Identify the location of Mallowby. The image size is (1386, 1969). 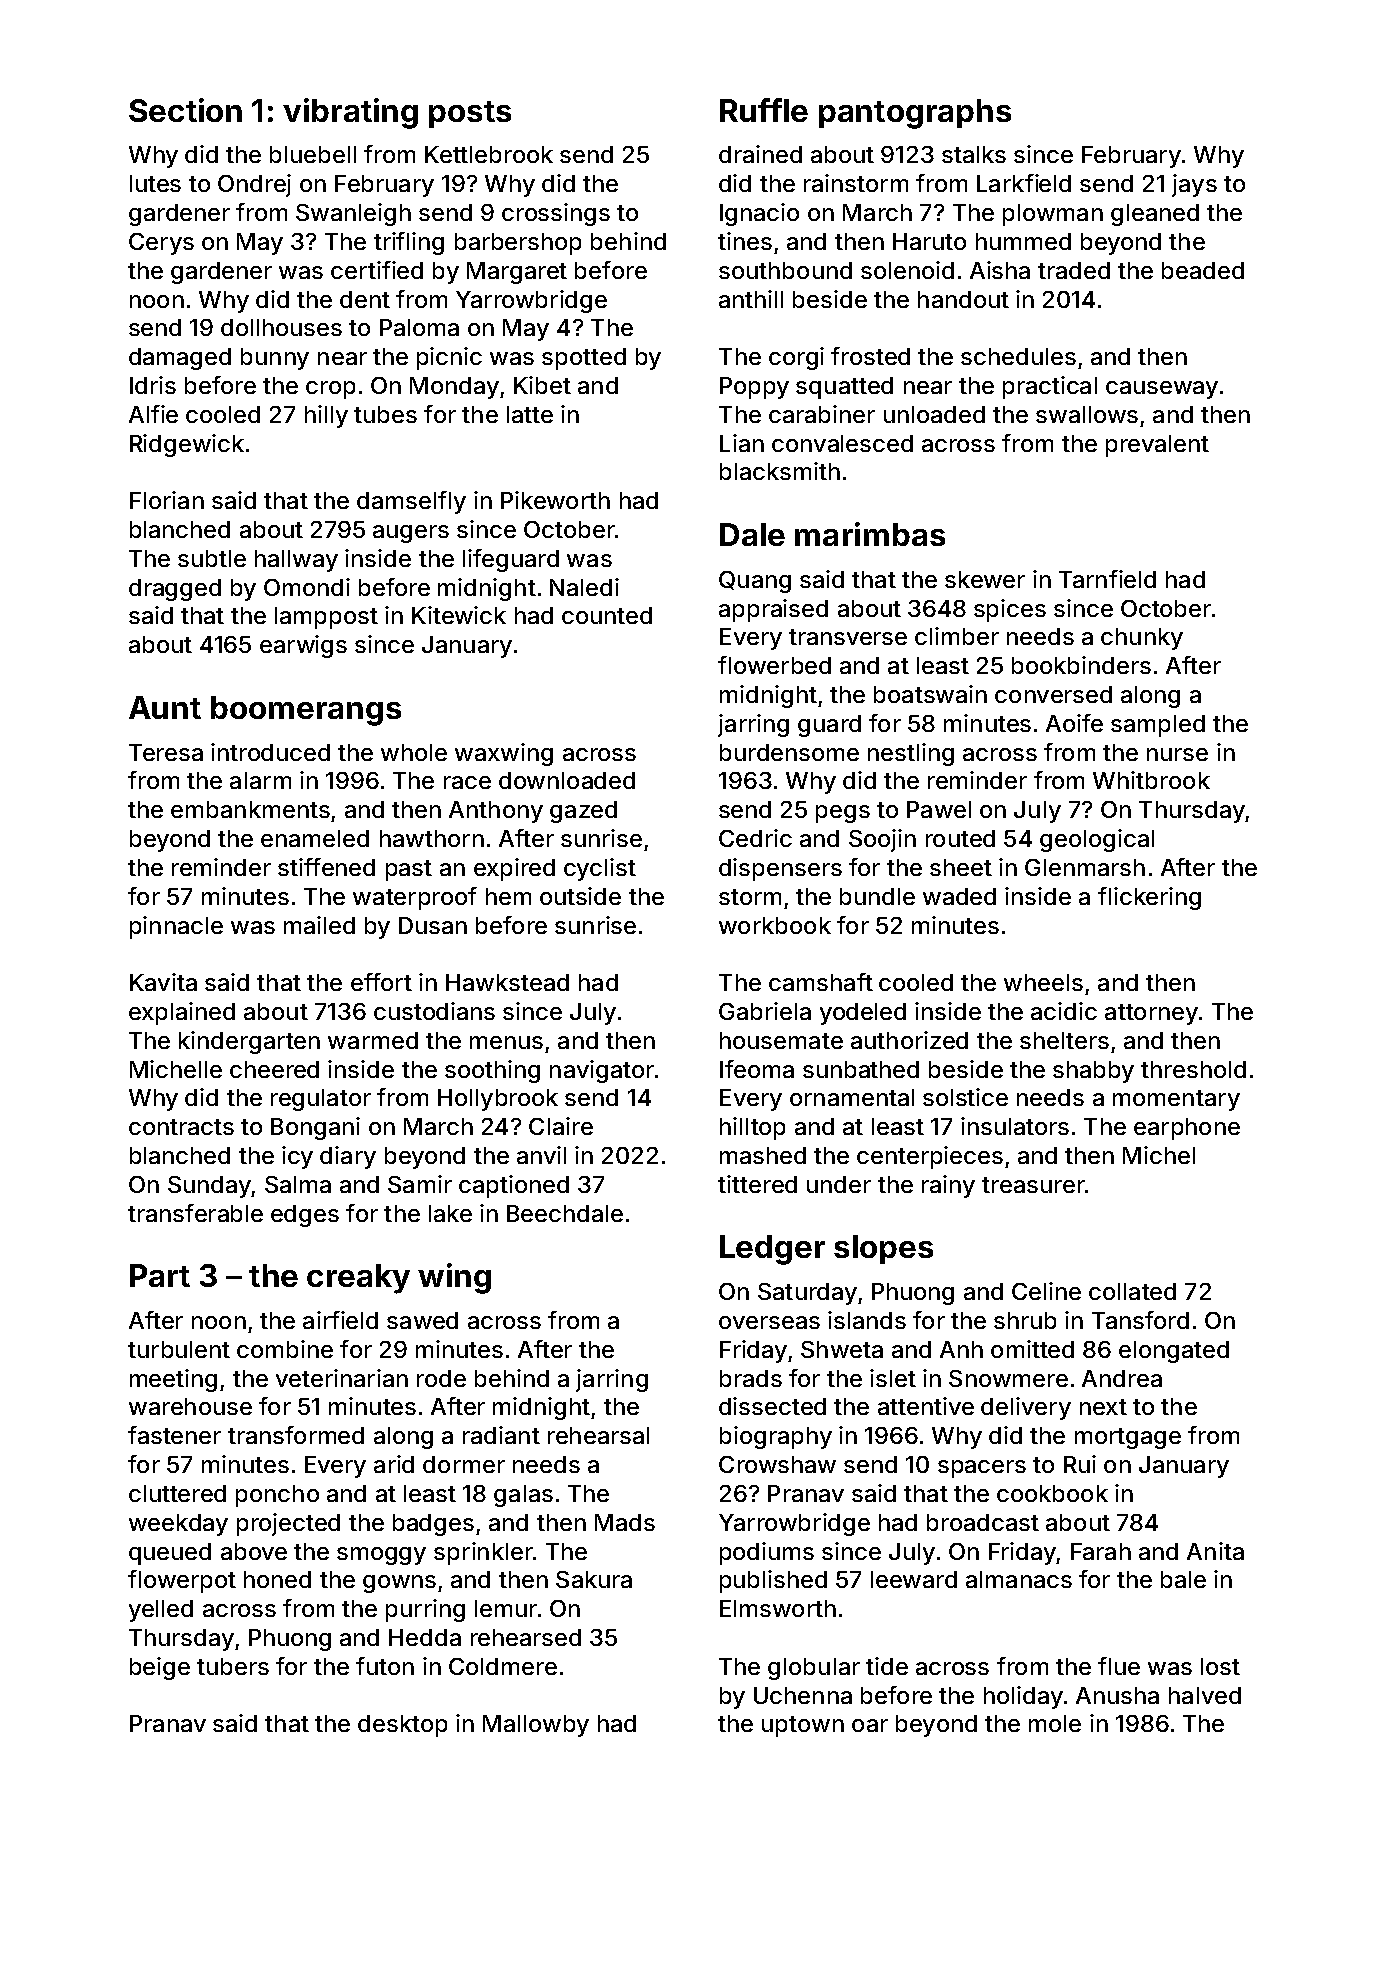
(536, 1726).
